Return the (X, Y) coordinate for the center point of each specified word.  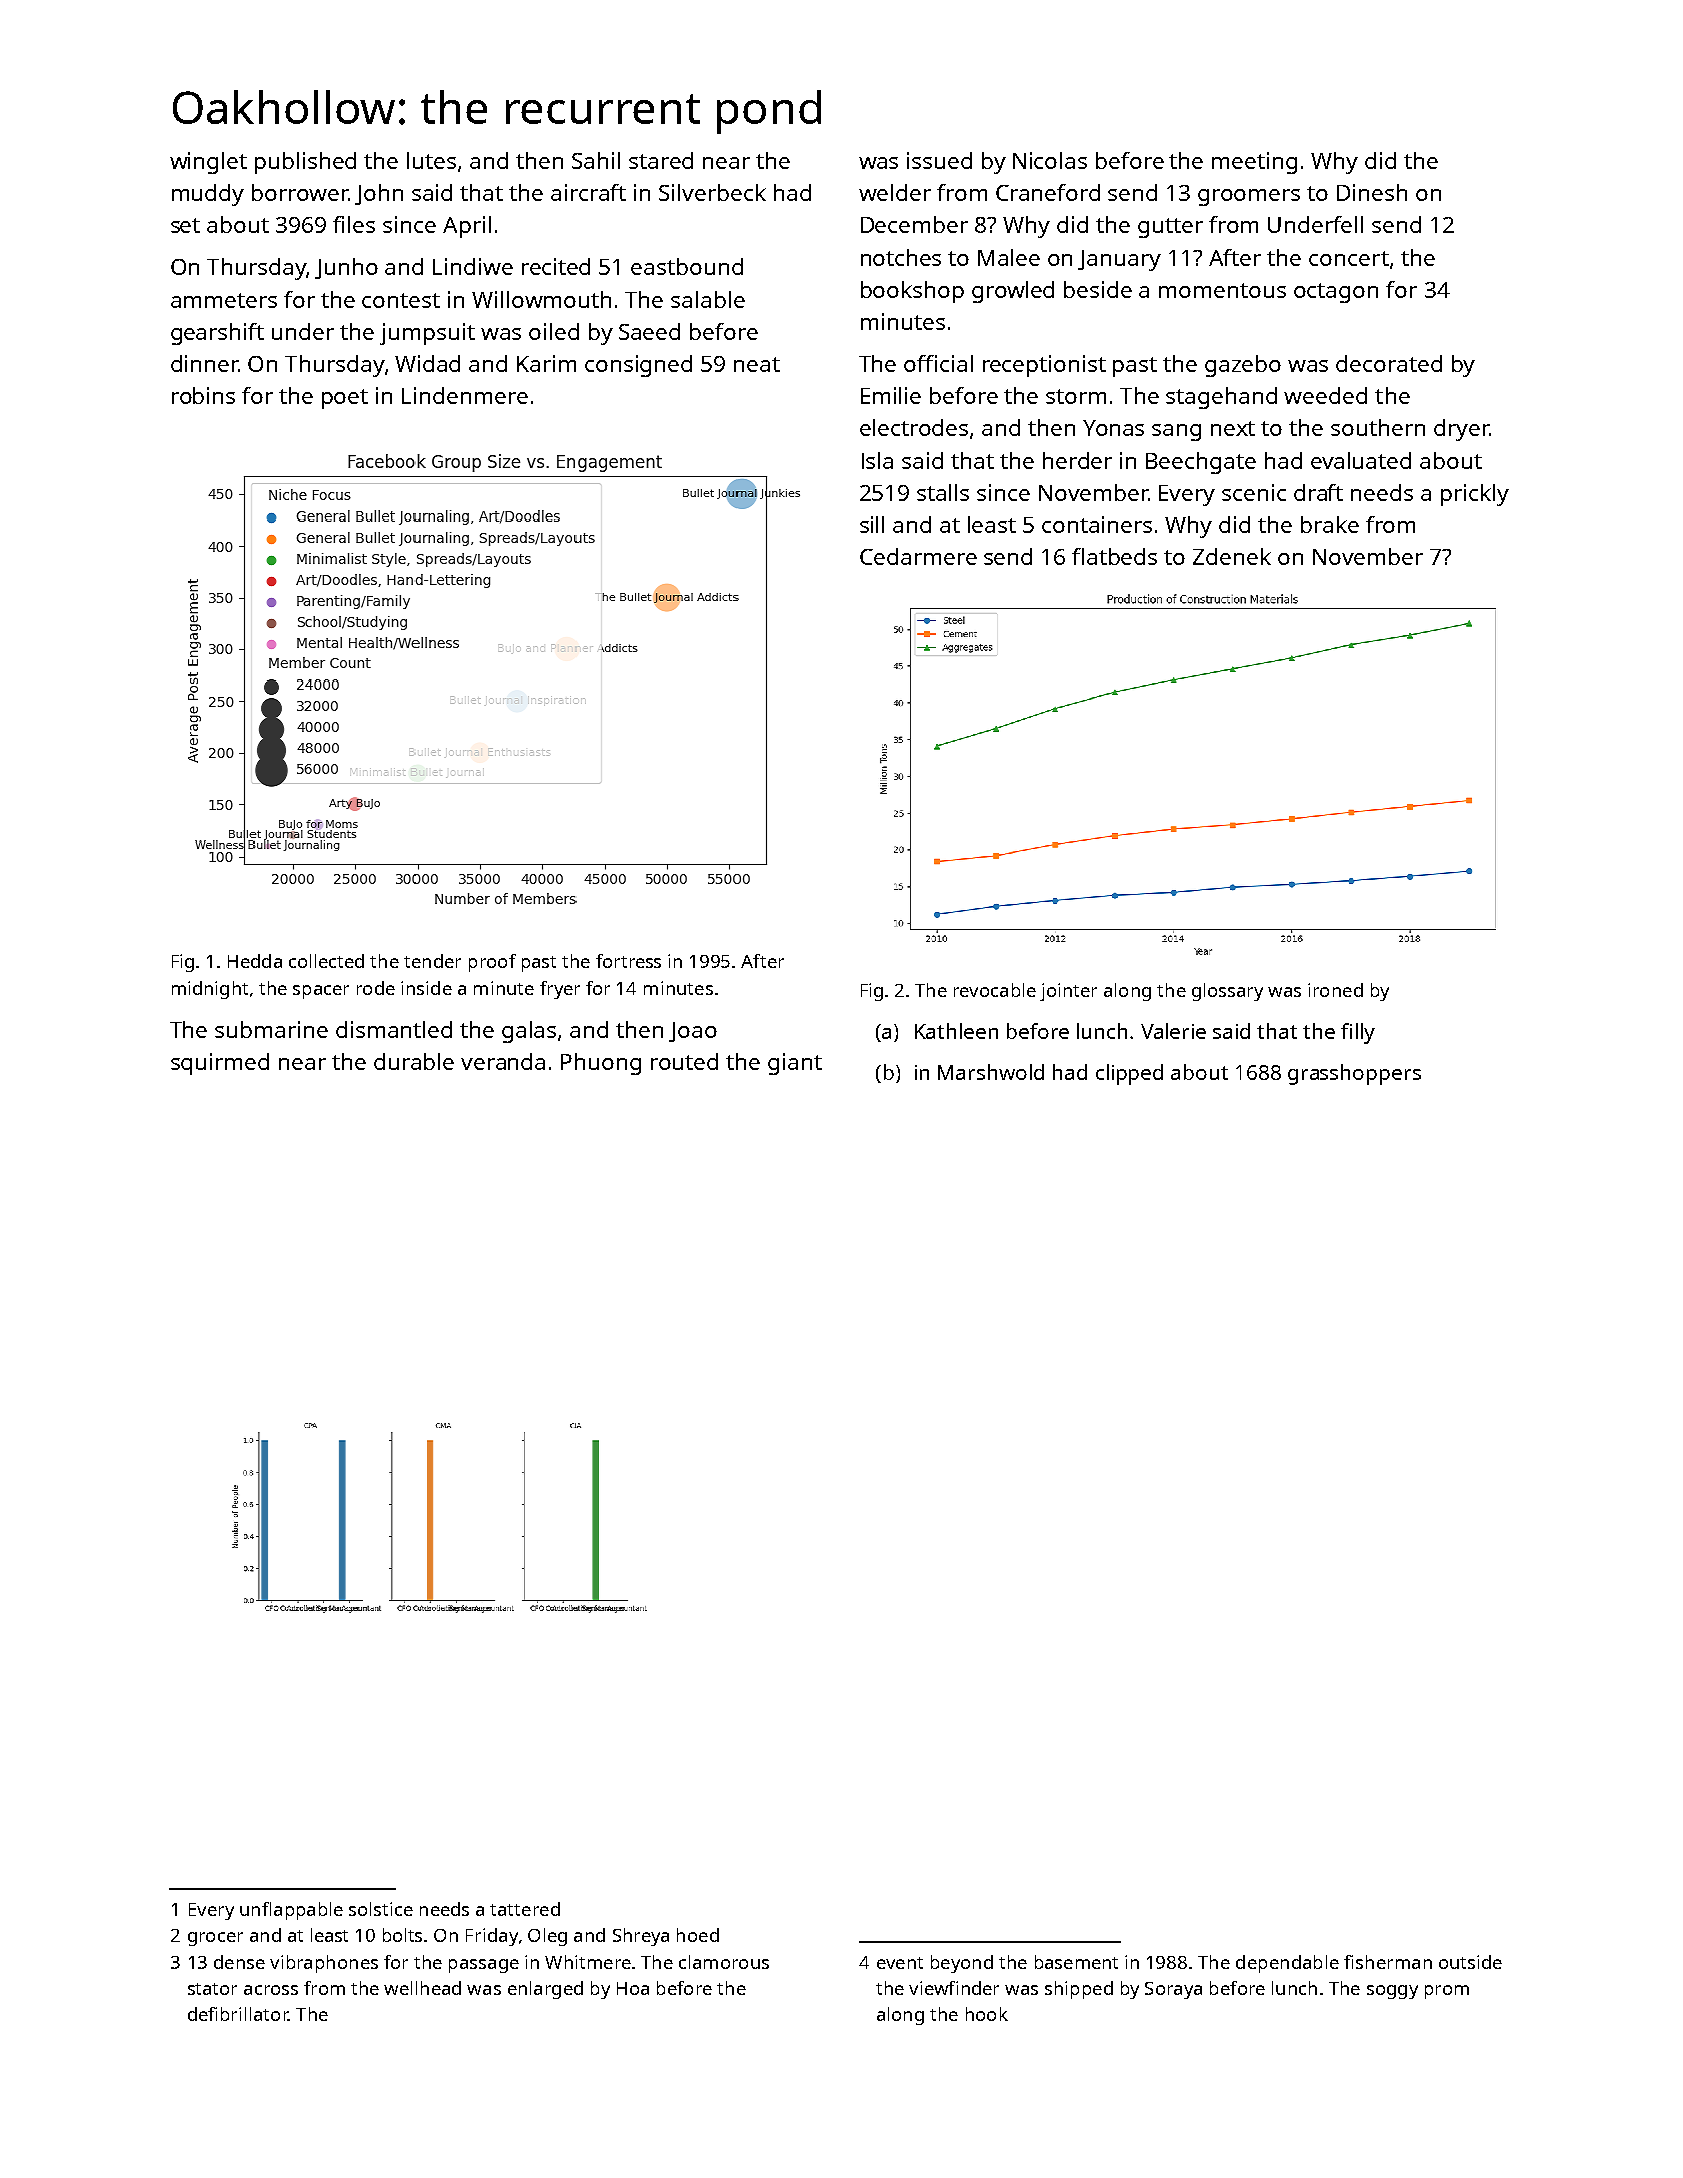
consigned (638, 366)
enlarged (545, 1990)
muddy (208, 195)
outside (1470, 1962)
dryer (1461, 430)
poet (345, 399)
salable (708, 299)
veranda (503, 1061)
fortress (628, 961)
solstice (381, 1909)
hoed (698, 1935)
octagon (1336, 293)
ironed (1335, 990)
